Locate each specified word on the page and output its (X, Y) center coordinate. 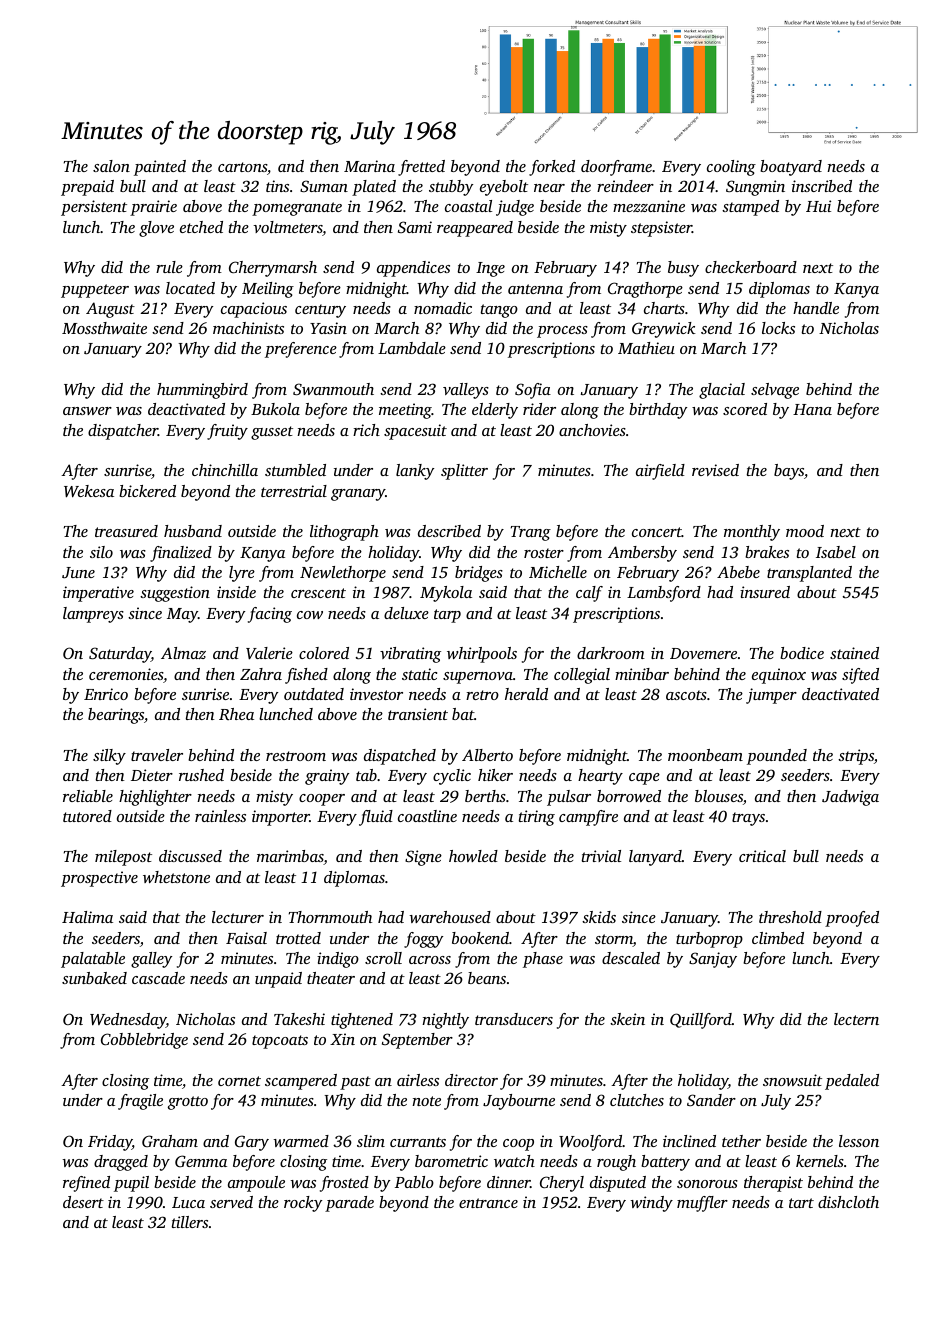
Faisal (246, 938)
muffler (702, 1204)
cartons (242, 167)
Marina (369, 166)
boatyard (791, 168)
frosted (344, 1184)
